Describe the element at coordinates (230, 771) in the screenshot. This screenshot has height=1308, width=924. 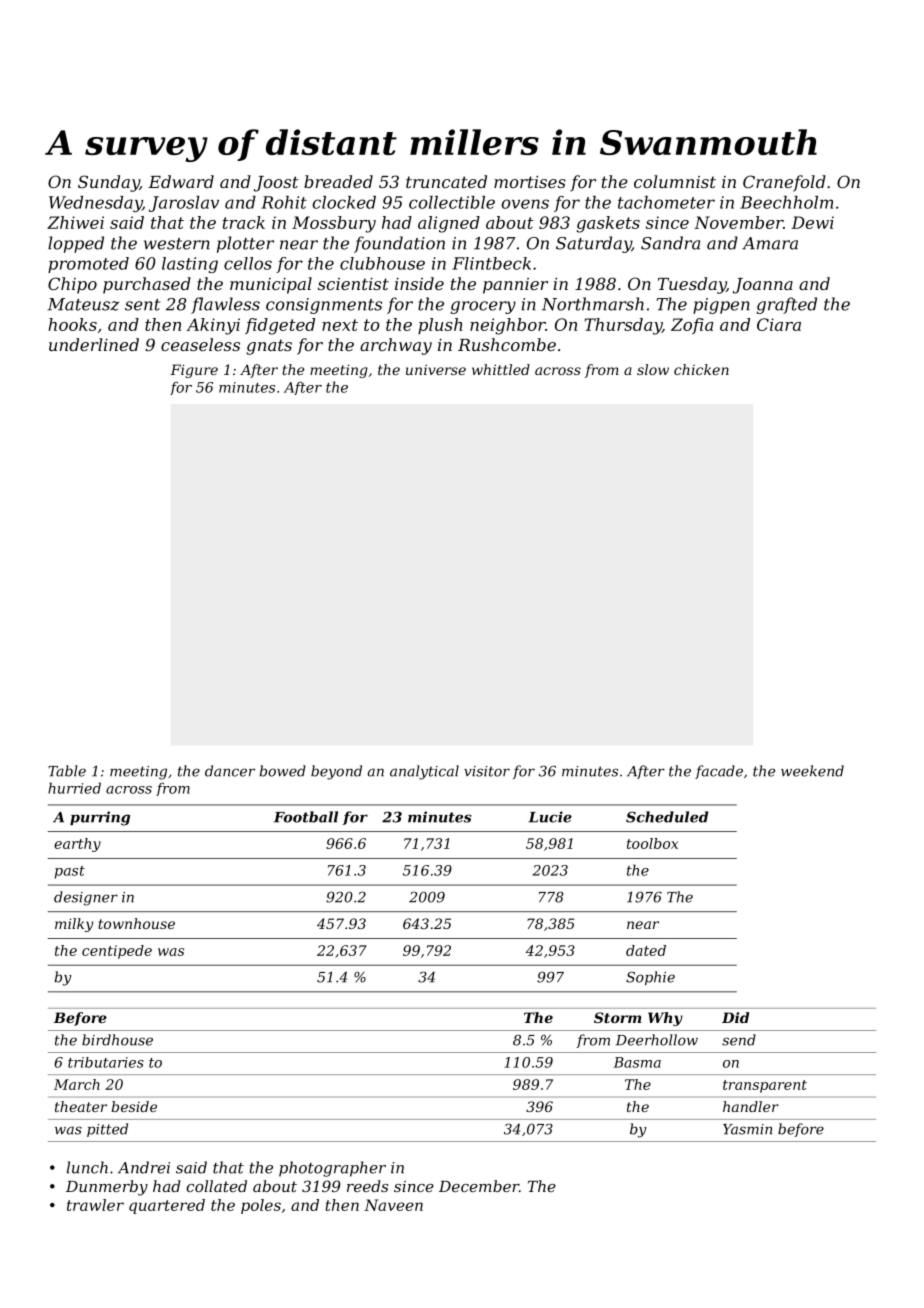
I see `dancer` at that location.
